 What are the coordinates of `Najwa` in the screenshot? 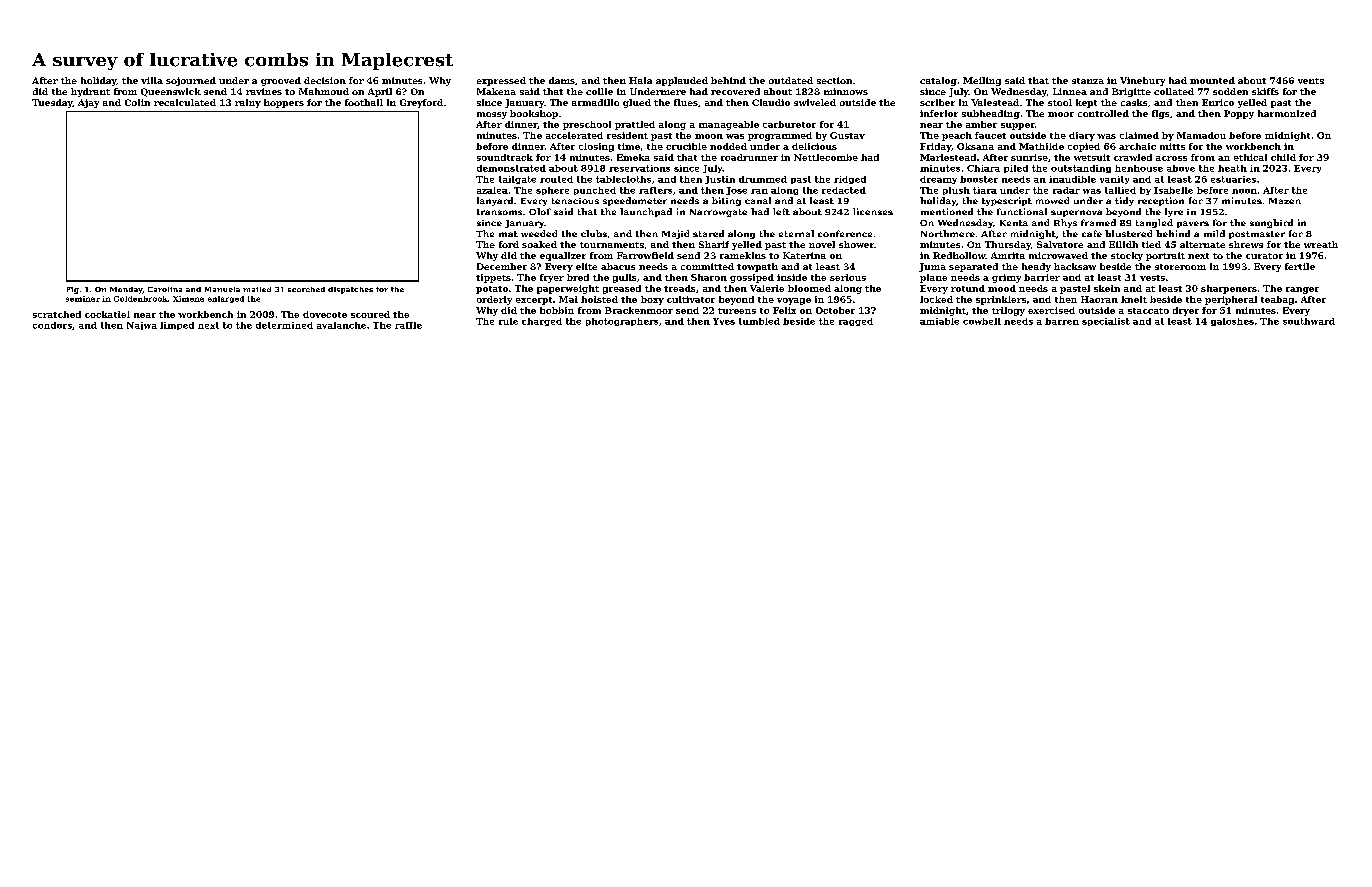 It's located at (142, 326).
